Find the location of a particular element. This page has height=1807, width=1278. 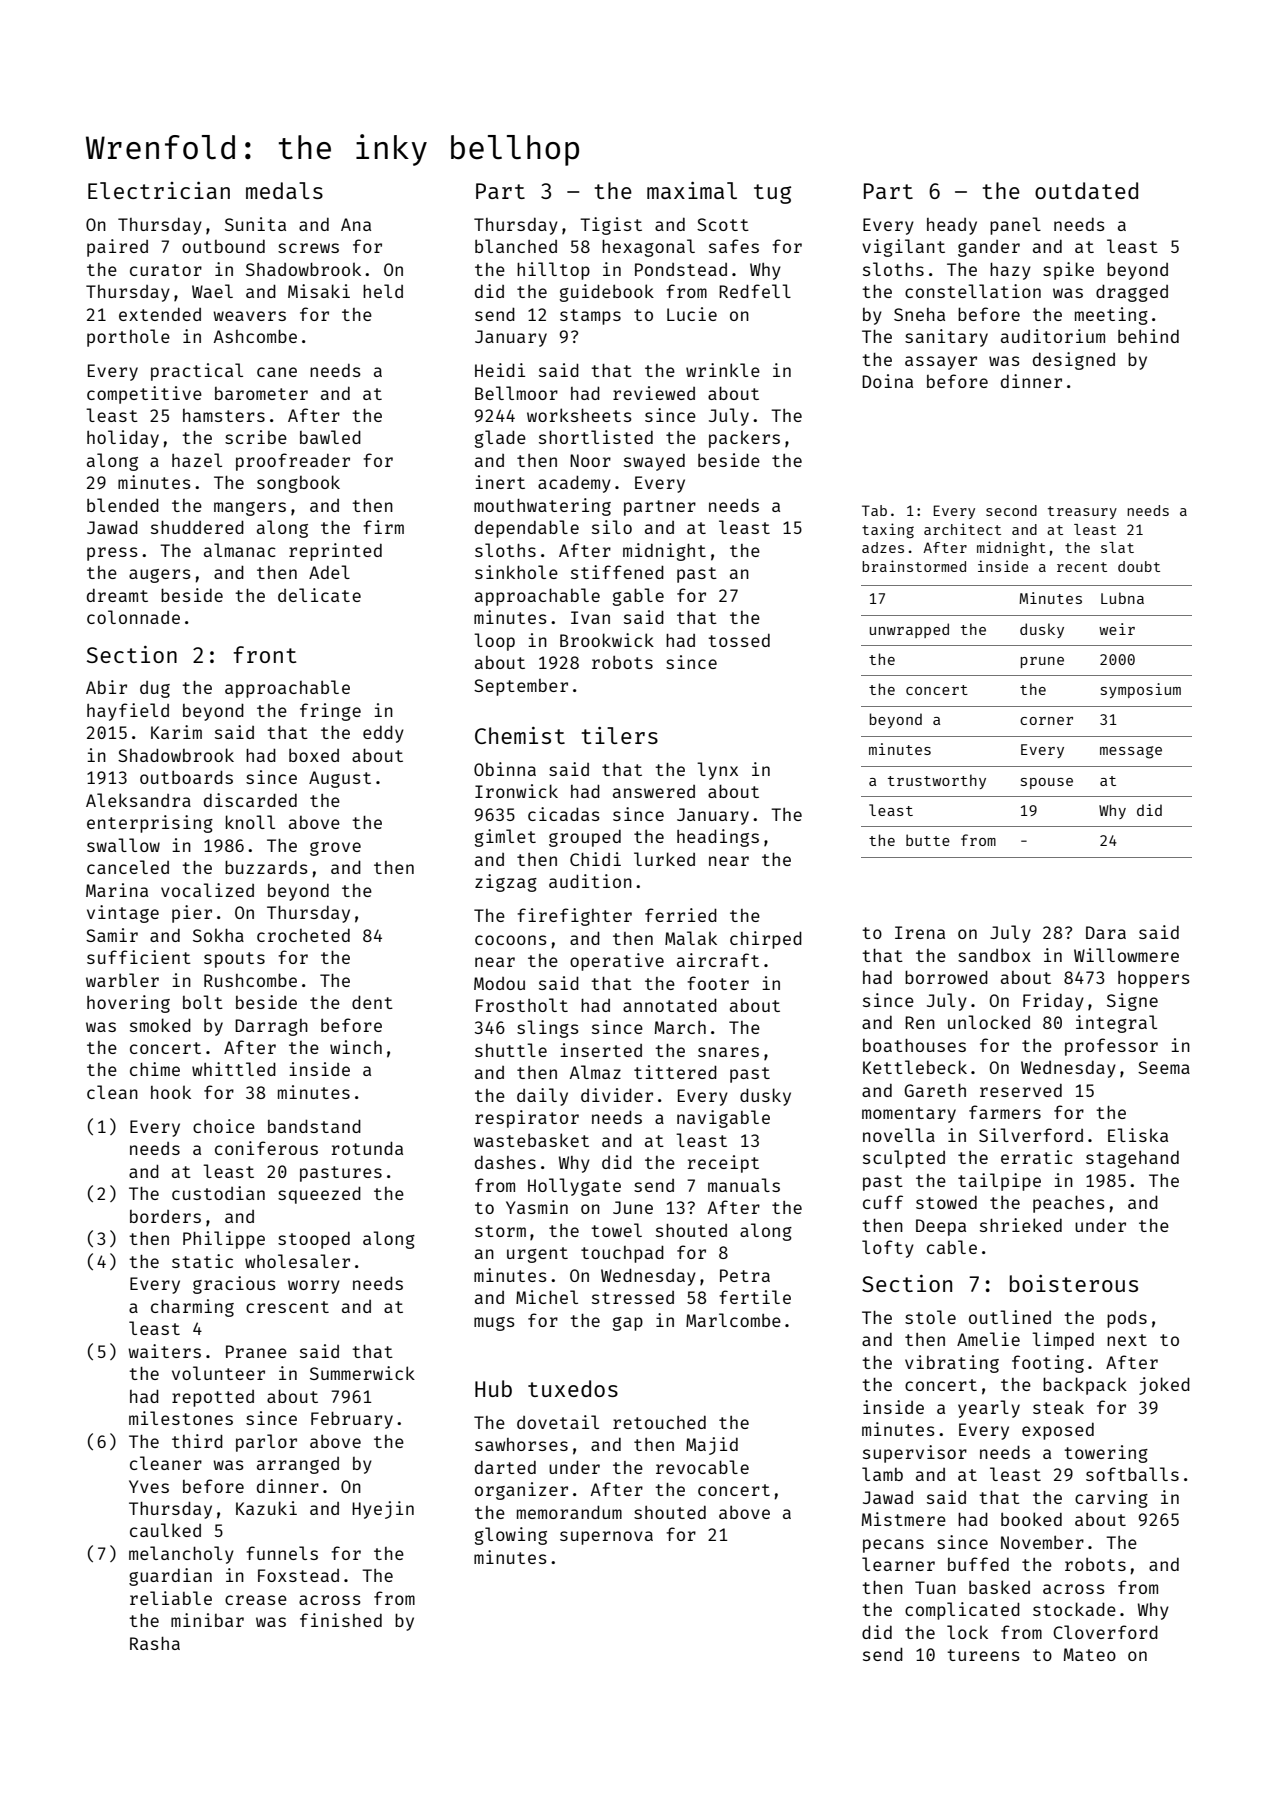

bolt is located at coordinates (203, 1002).
